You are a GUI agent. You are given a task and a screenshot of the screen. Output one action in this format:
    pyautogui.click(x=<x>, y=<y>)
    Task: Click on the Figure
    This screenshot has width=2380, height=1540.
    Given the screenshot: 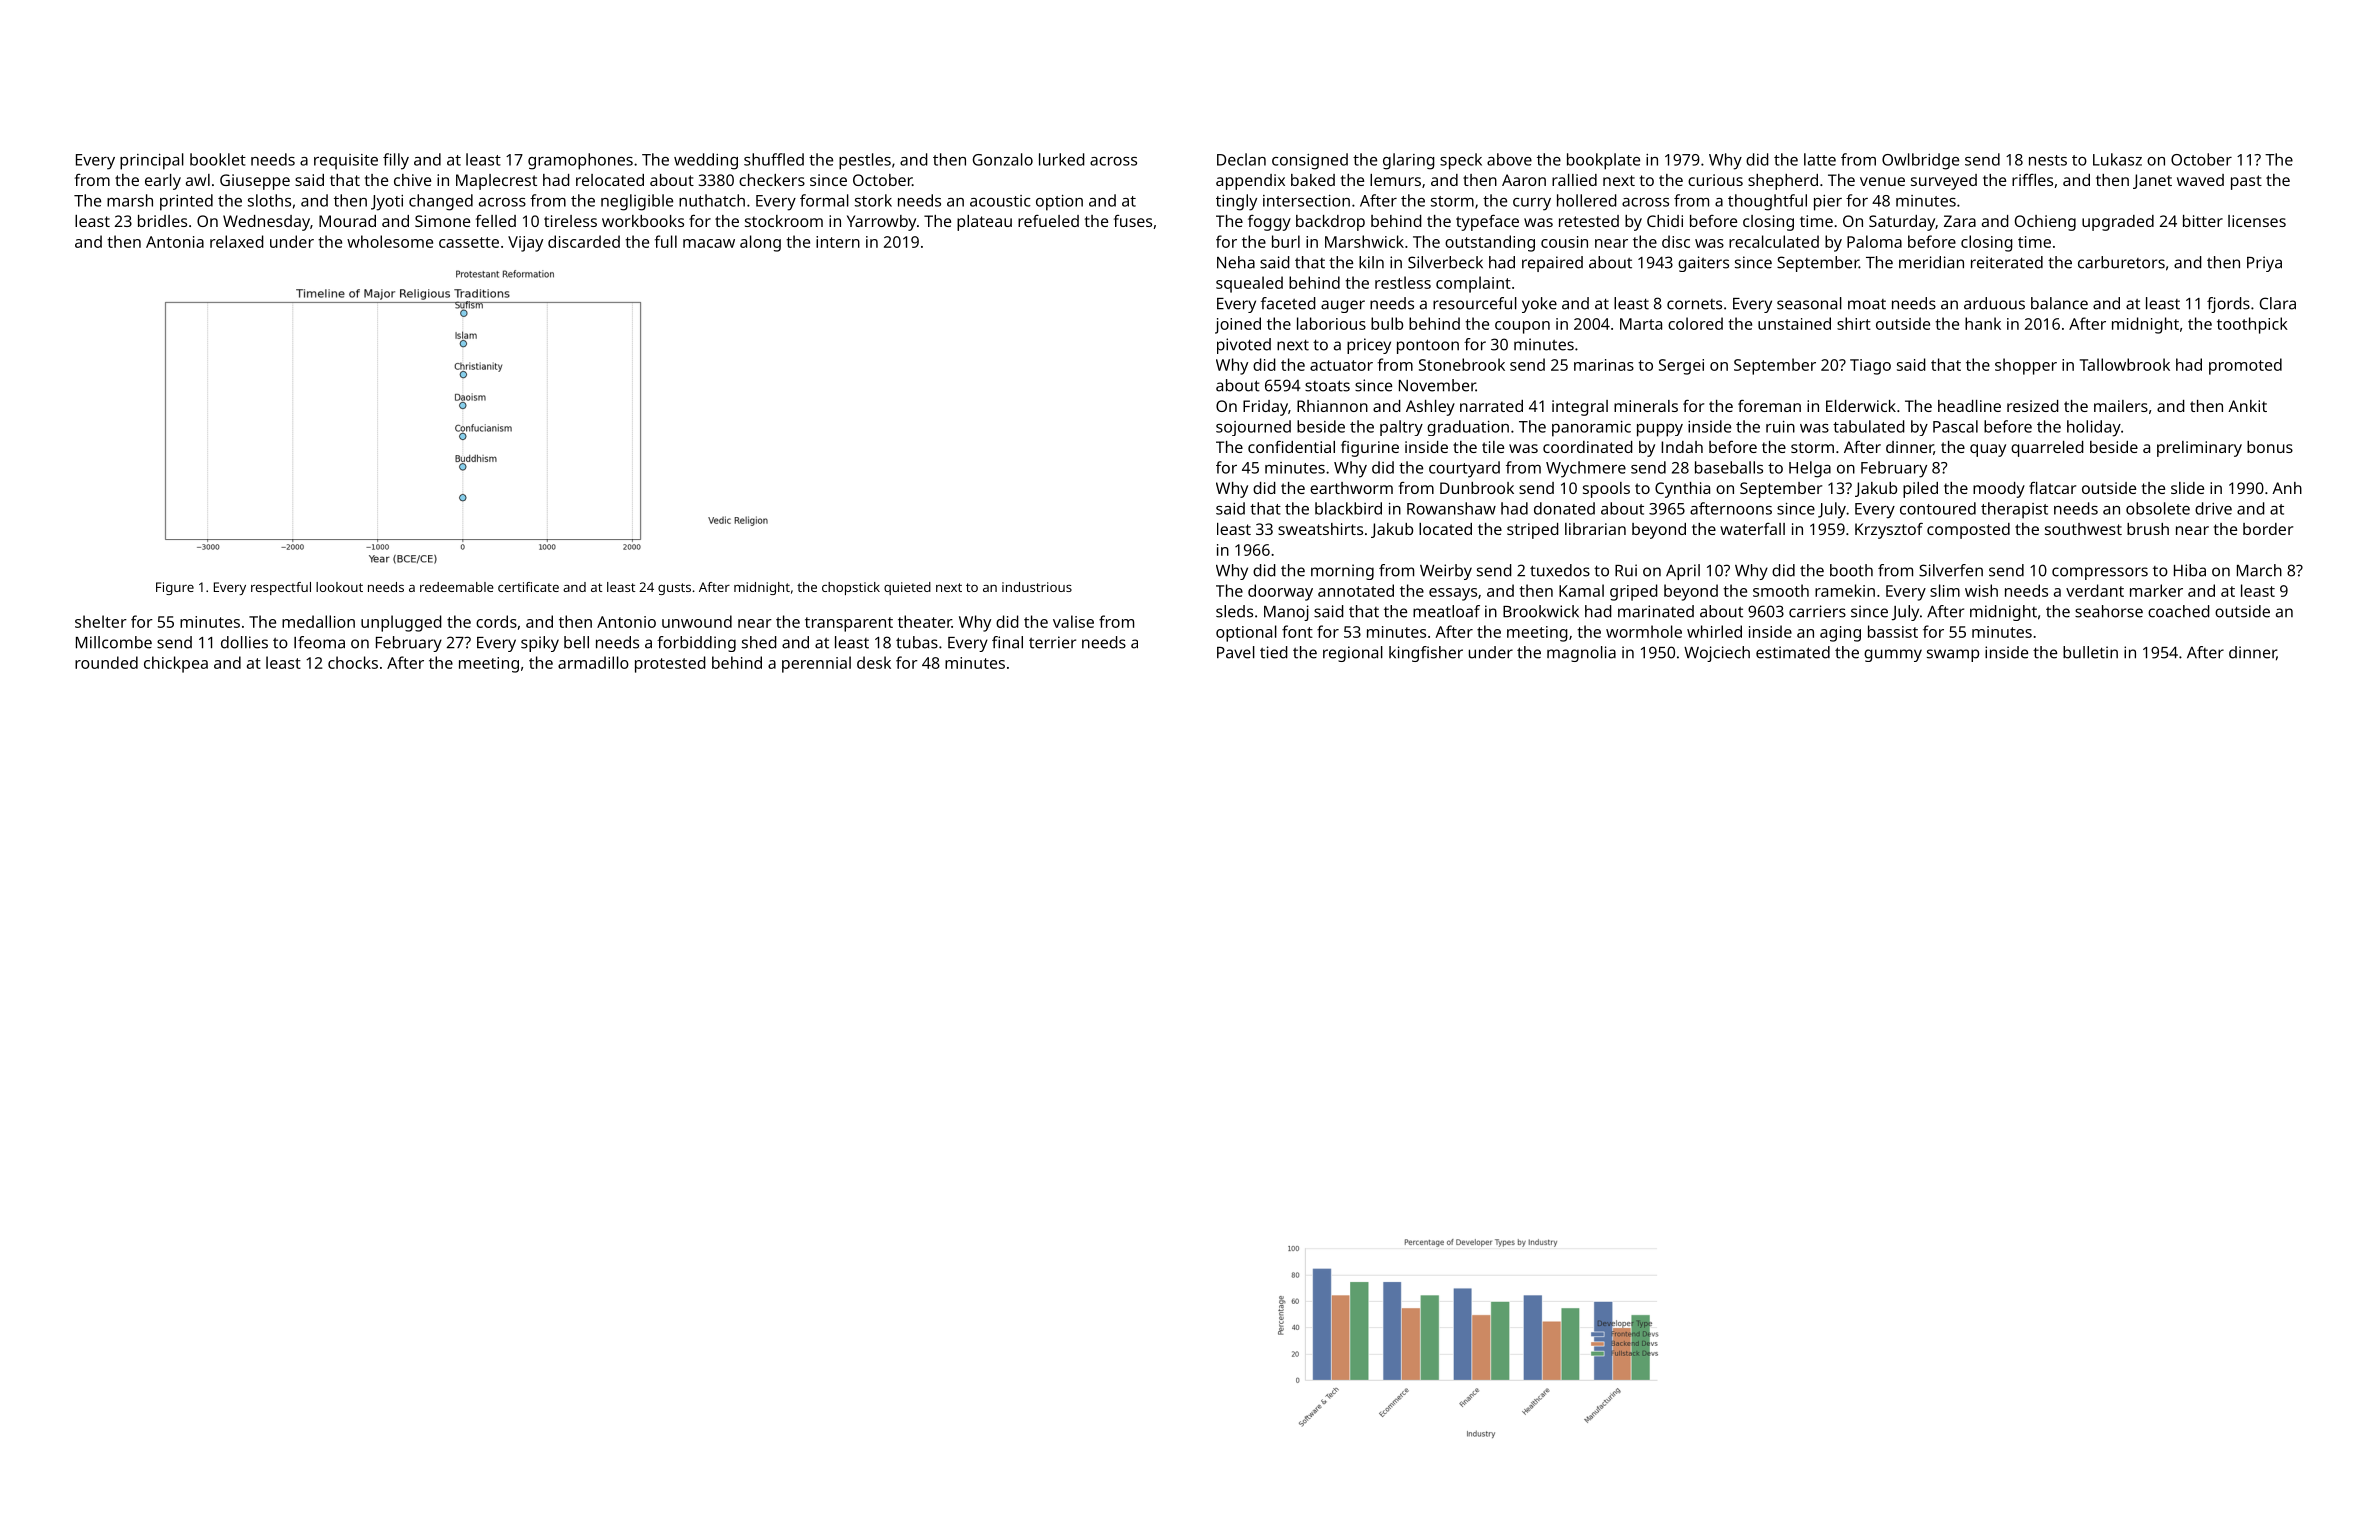 What is the action you would take?
    pyautogui.click(x=175, y=588)
